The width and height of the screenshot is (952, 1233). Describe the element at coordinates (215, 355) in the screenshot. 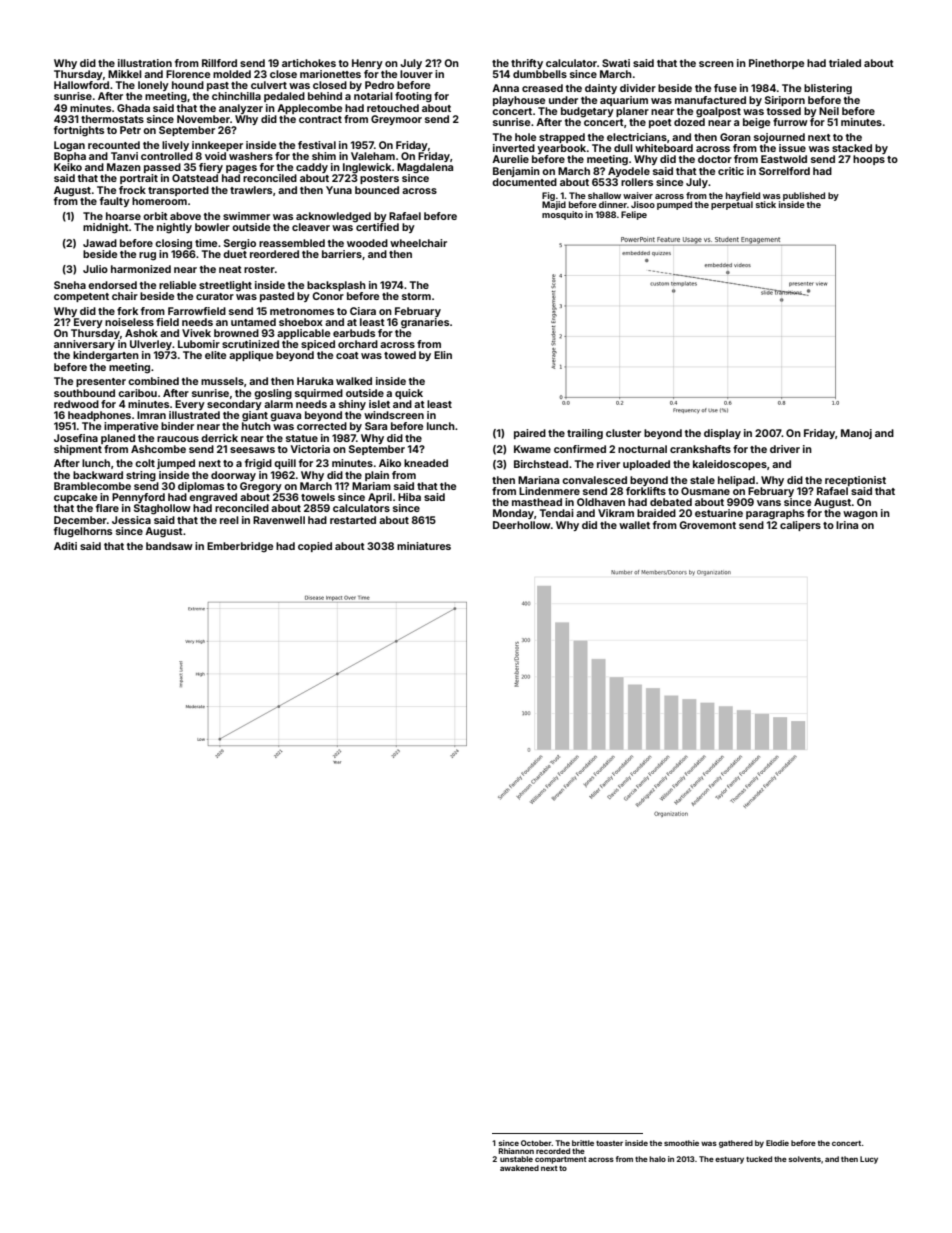

I see `elite` at that location.
